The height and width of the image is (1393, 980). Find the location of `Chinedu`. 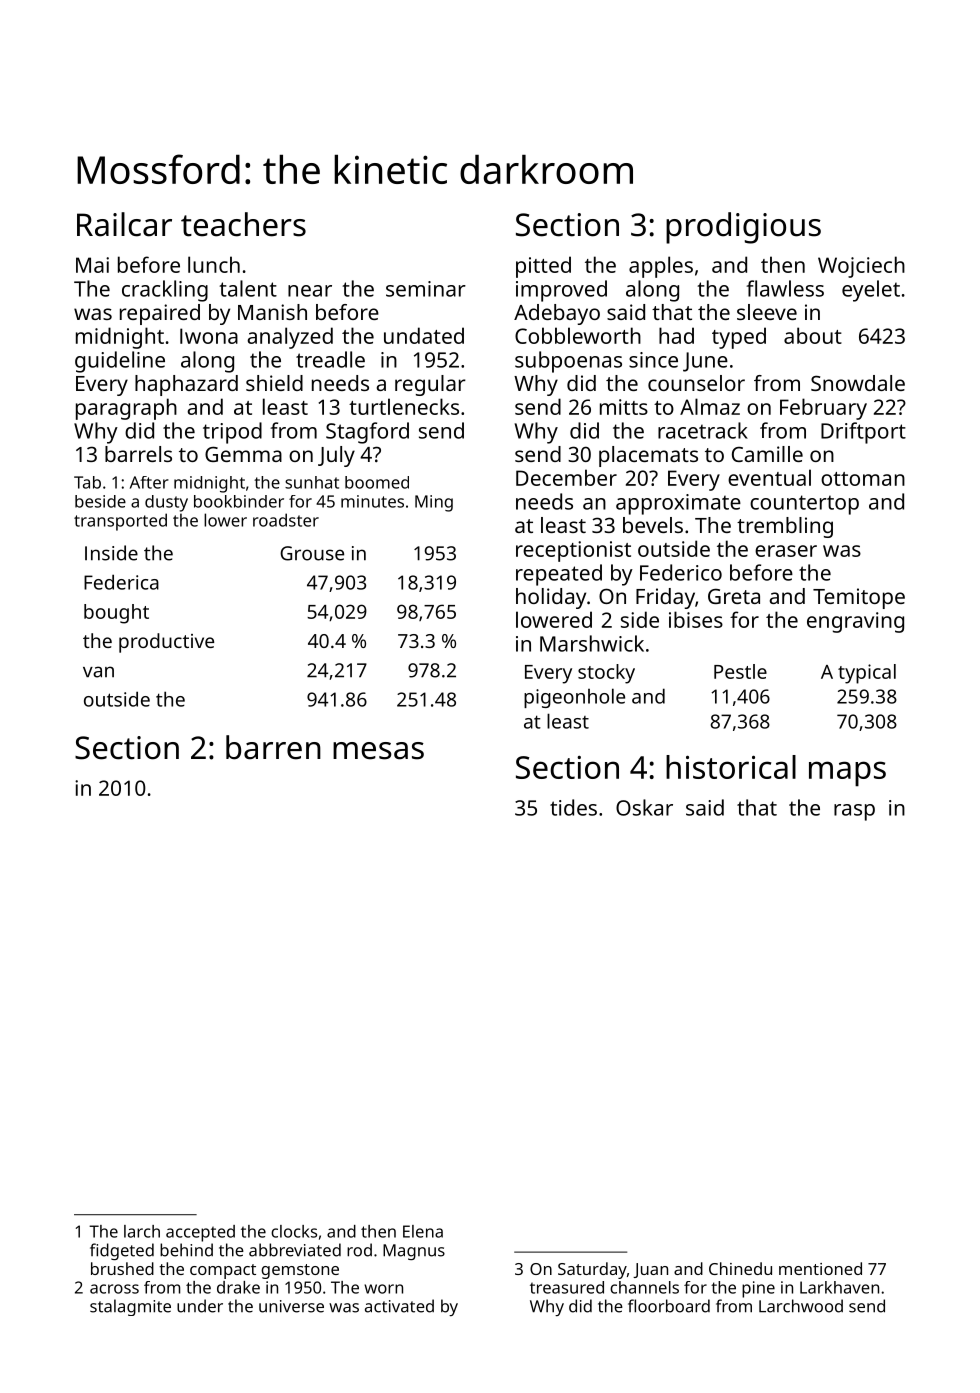

Chinedu is located at coordinates (740, 1268).
